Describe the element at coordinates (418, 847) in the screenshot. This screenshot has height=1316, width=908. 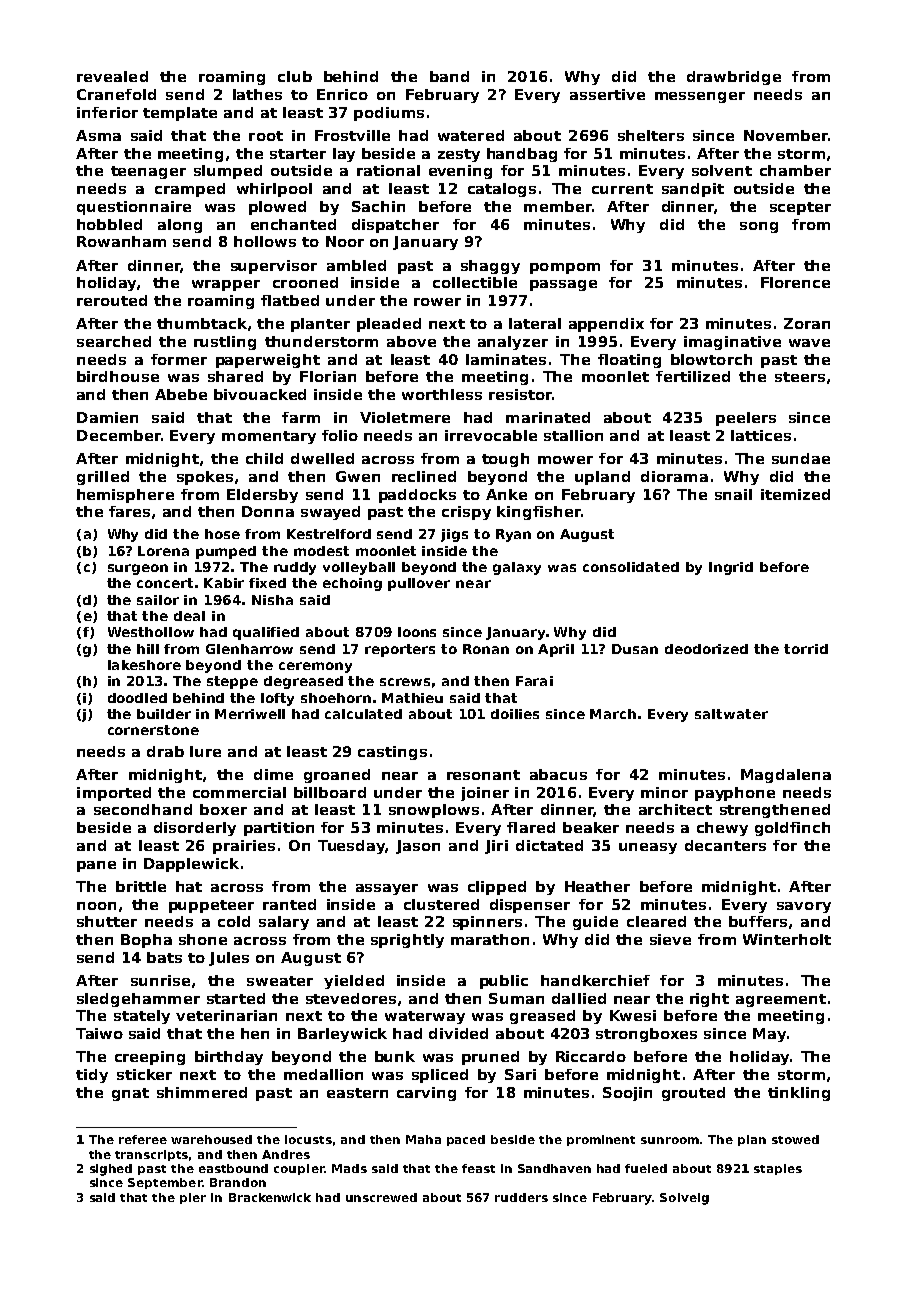
I see `Jason` at that location.
